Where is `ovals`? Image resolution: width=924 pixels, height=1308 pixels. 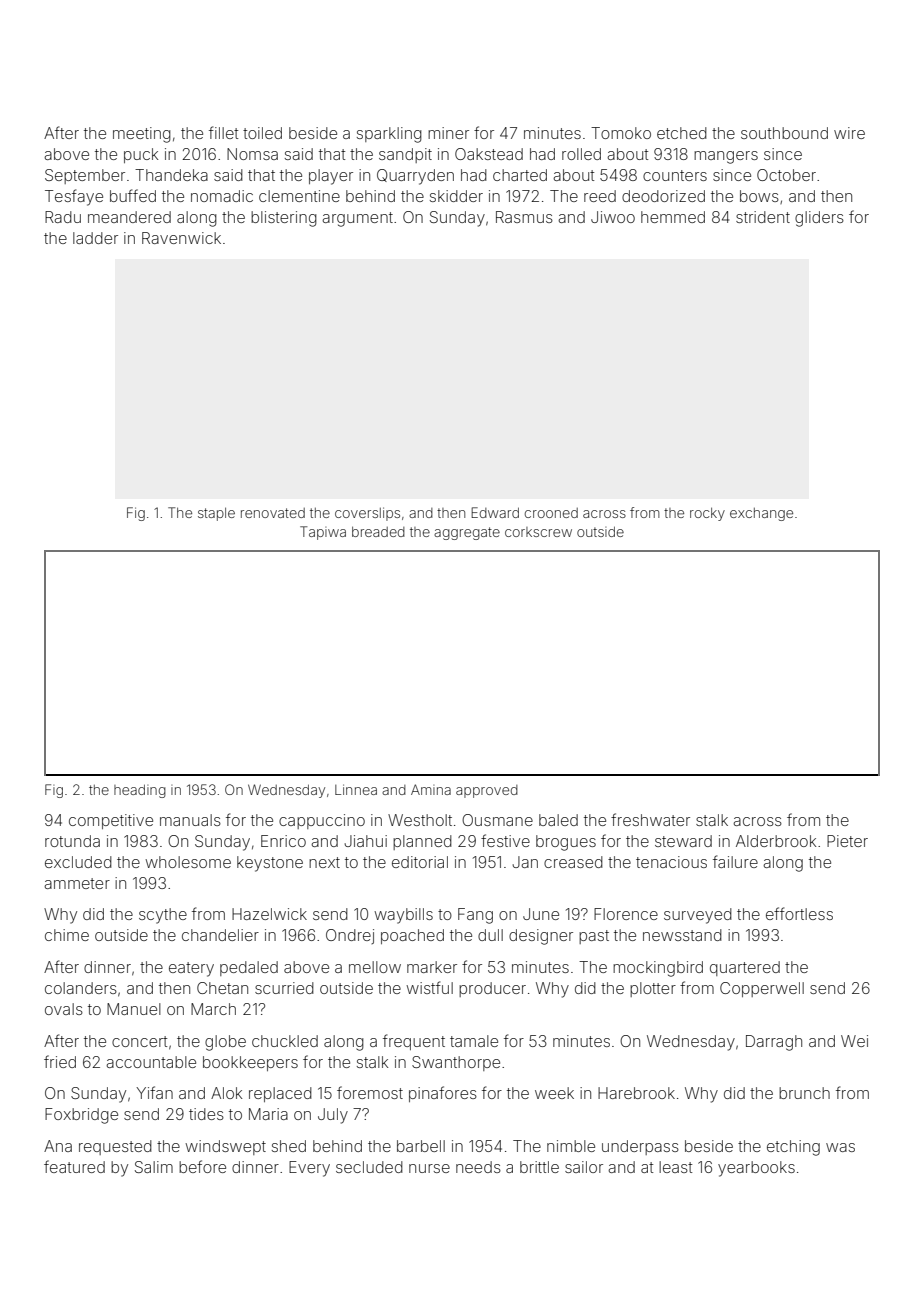
ovals is located at coordinates (64, 1009).
